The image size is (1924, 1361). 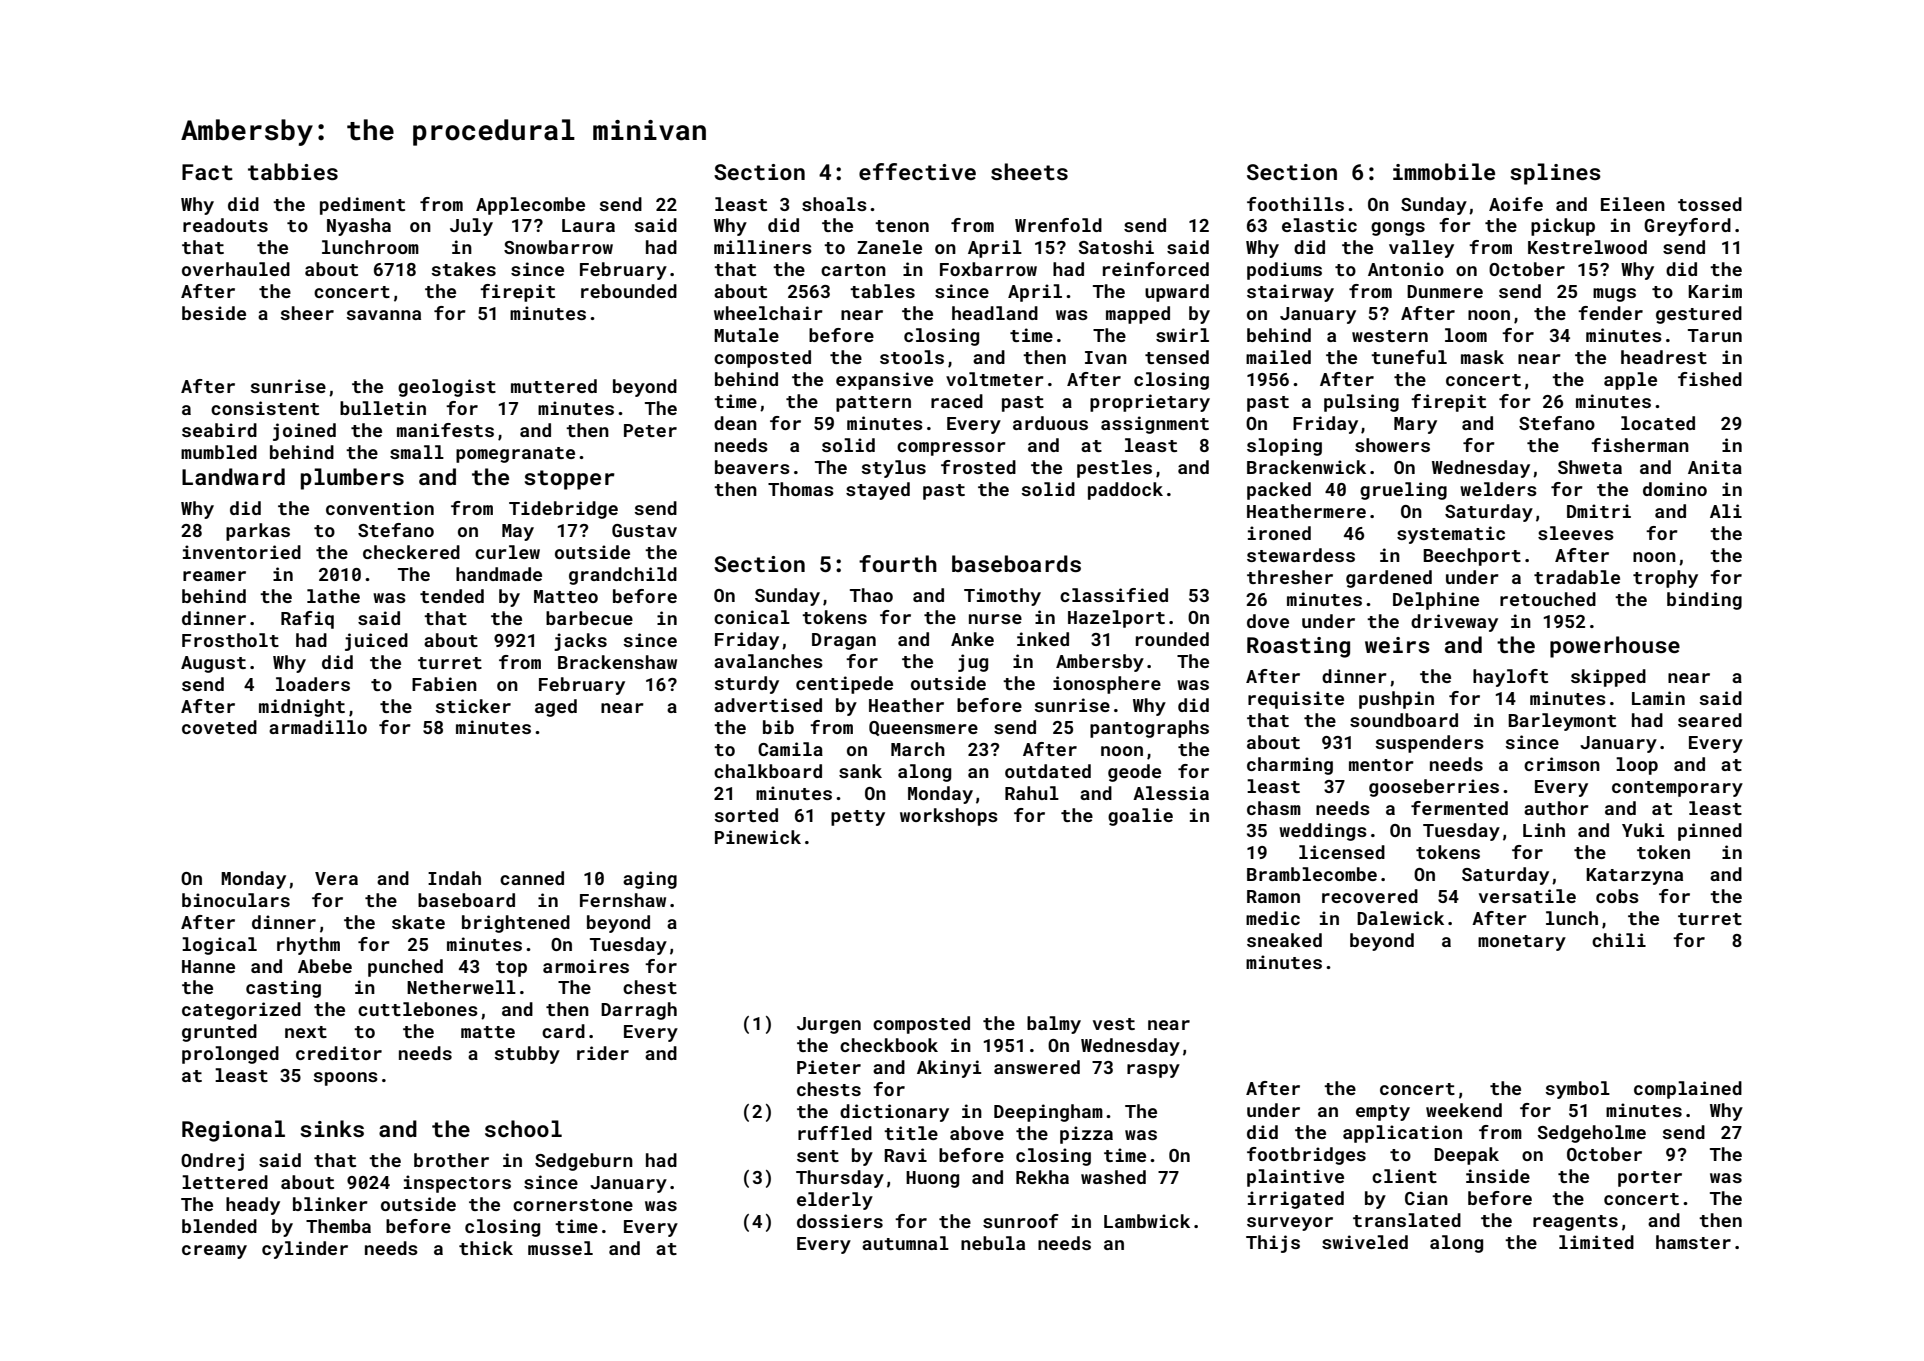 What do you see at coordinates (1710, 204) in the screenshot?
I see `tossed` at bounding box center [1710, 204].
